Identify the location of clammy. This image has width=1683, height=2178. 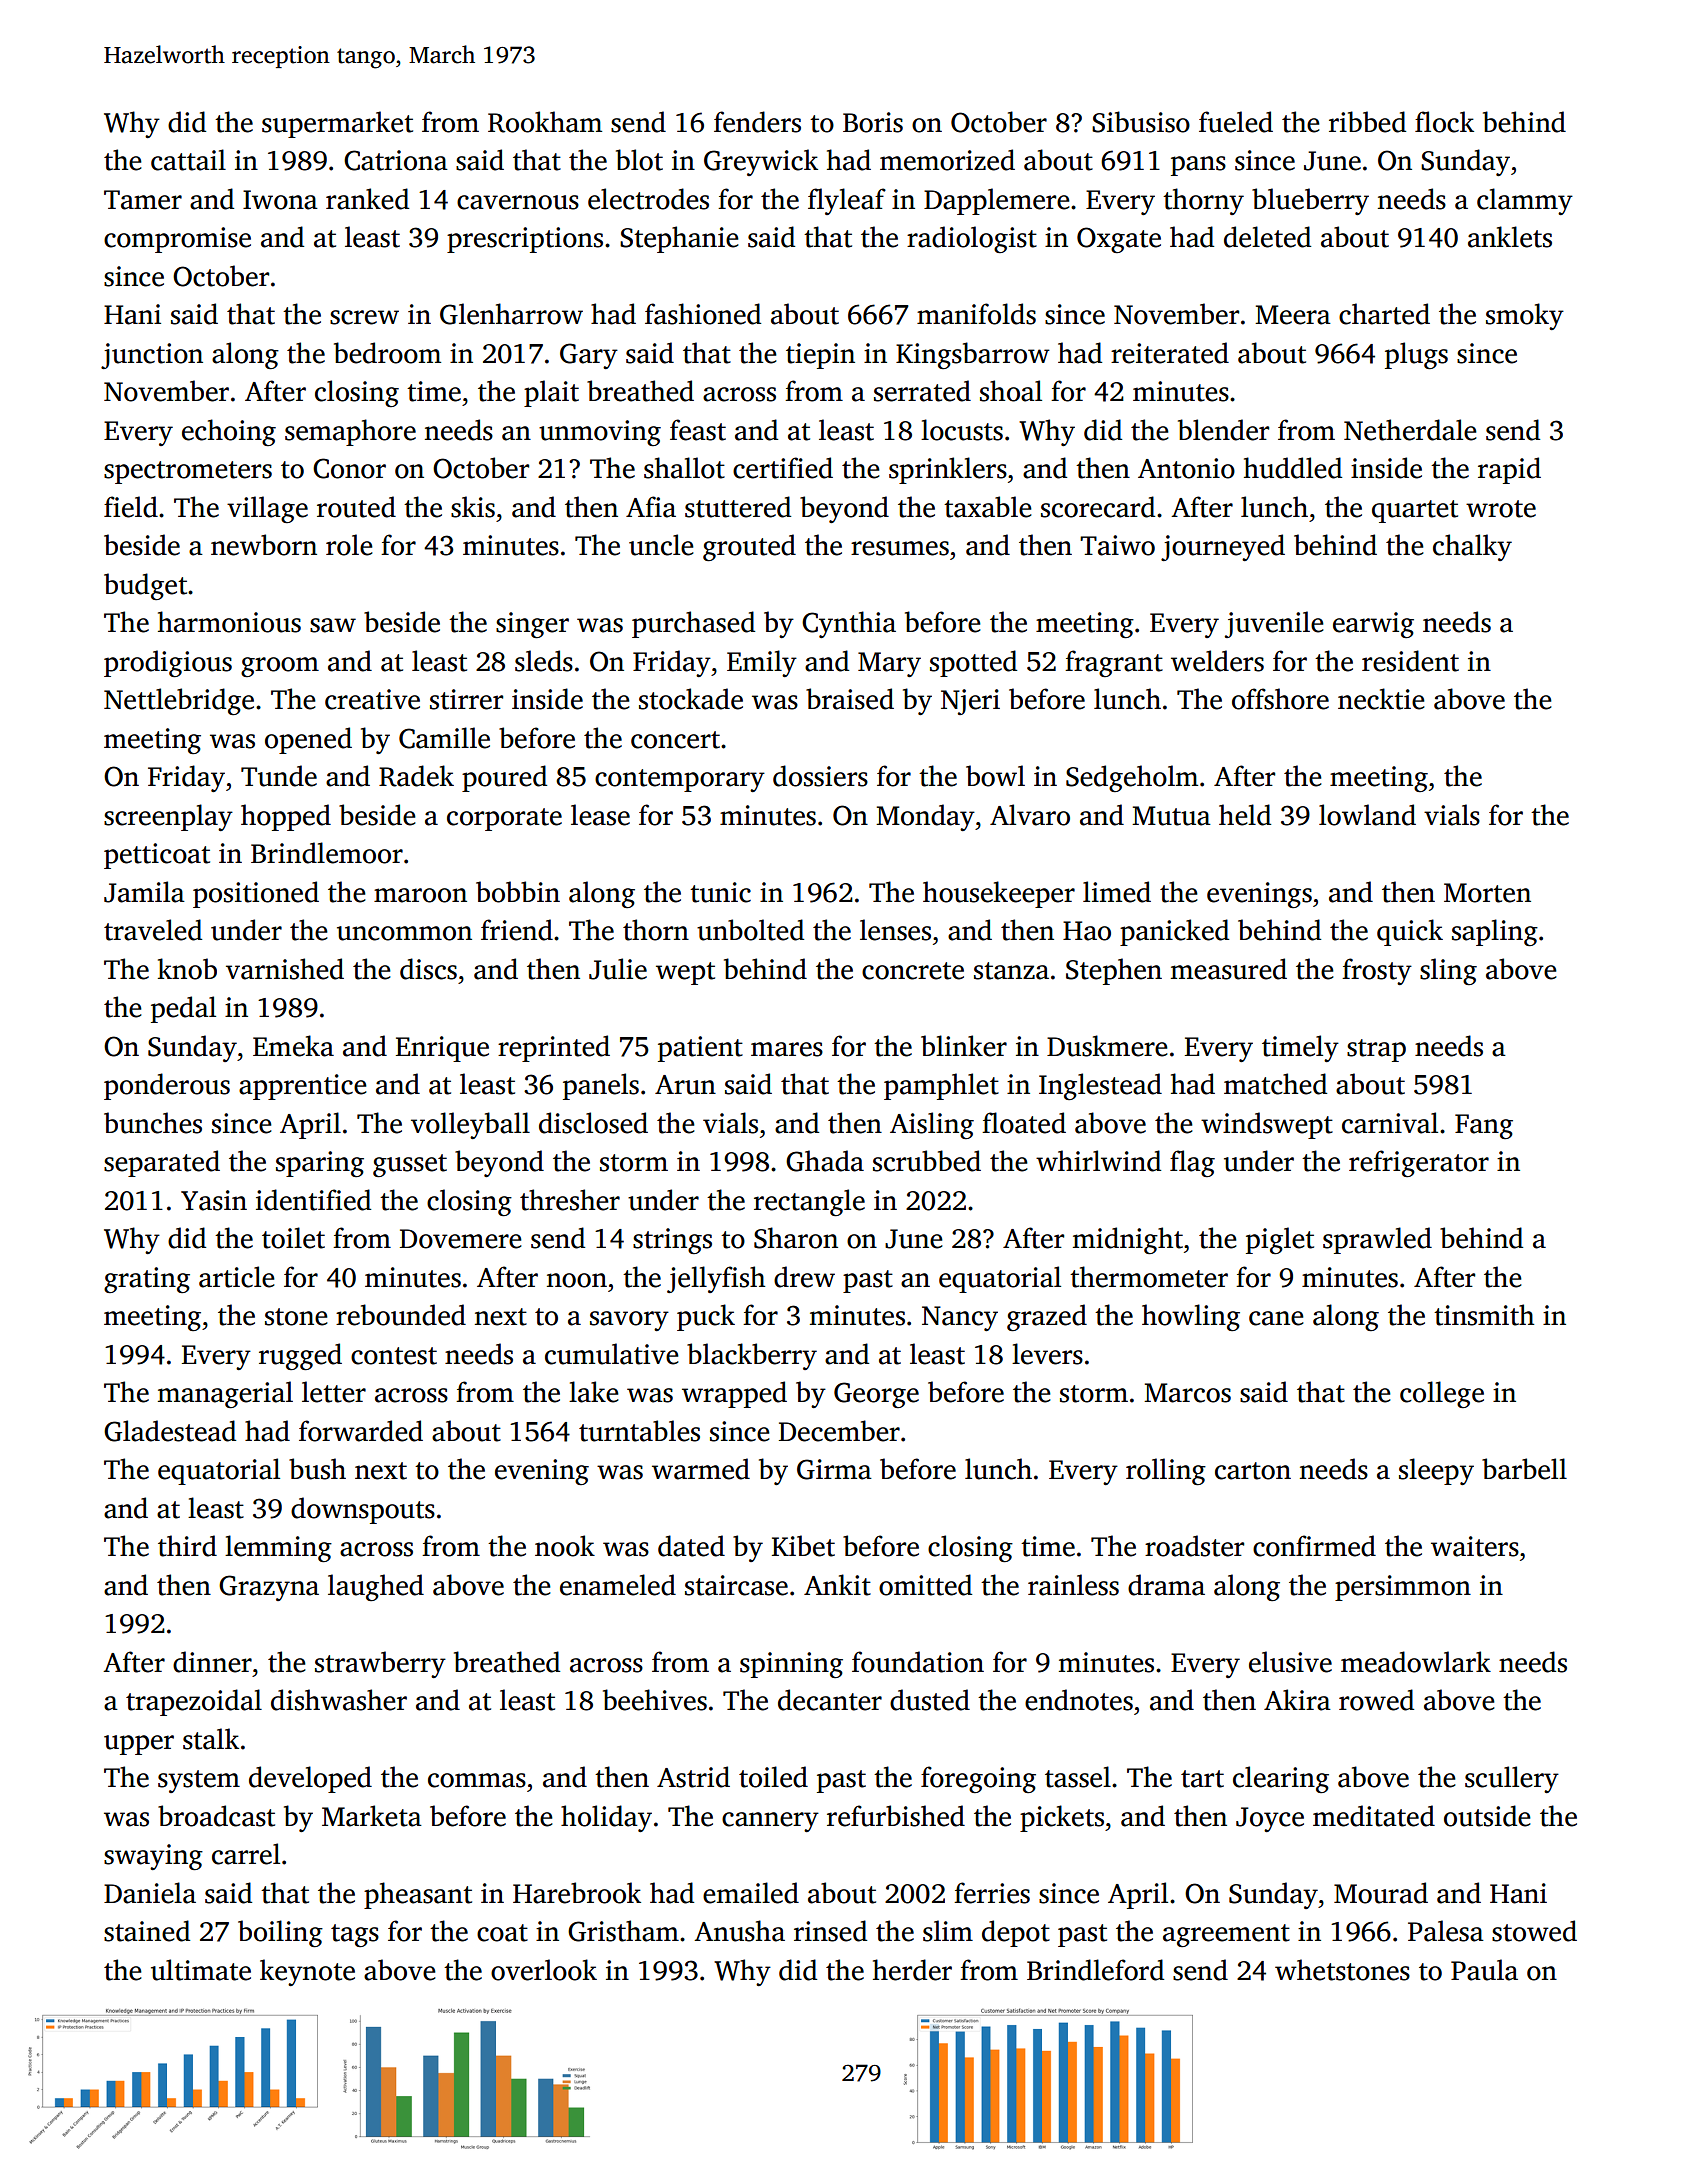
(1525, 201).
